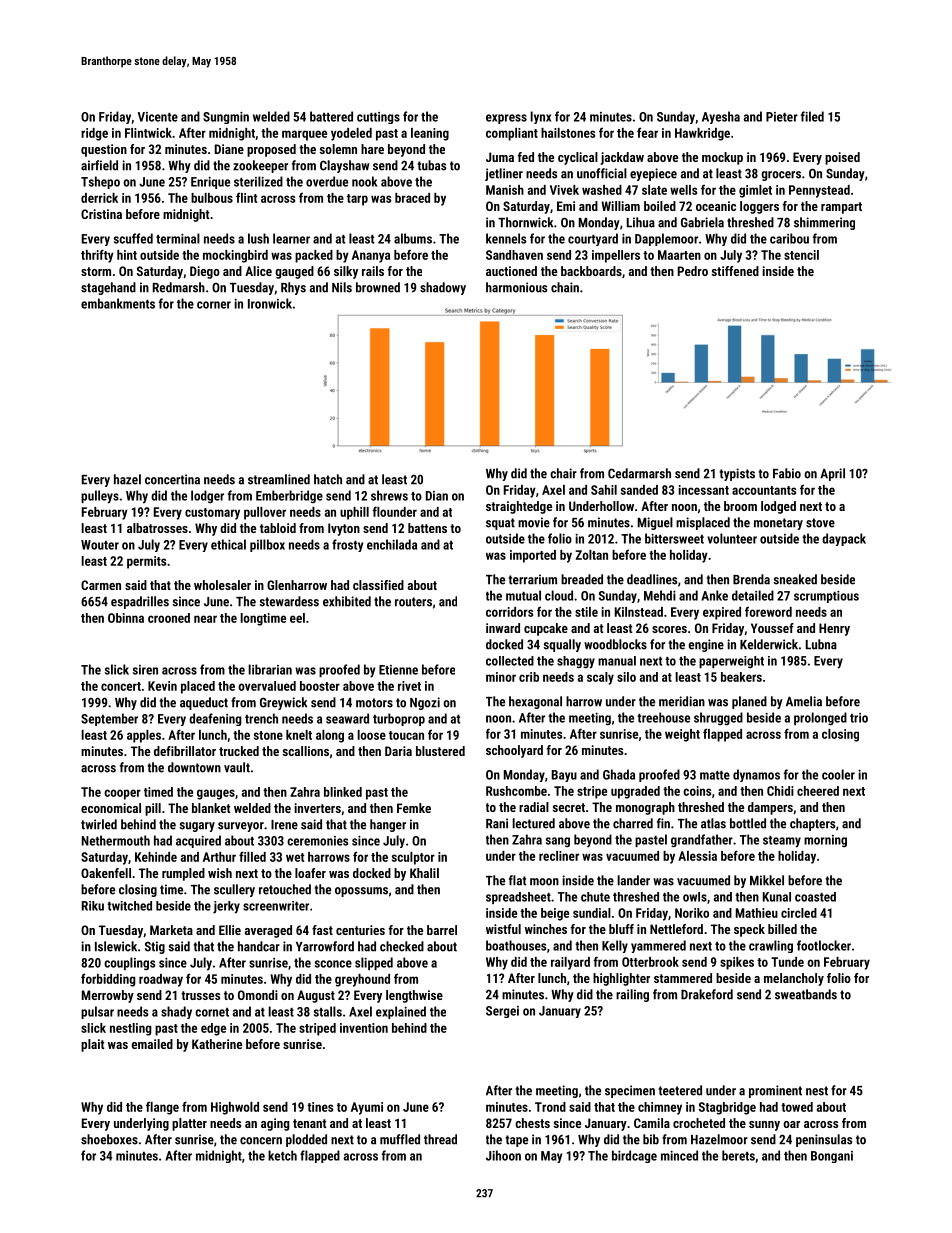  What do you see at coordinates (100, 497) in the document?
I see `pulleys` at bounding box center [100, 497].
